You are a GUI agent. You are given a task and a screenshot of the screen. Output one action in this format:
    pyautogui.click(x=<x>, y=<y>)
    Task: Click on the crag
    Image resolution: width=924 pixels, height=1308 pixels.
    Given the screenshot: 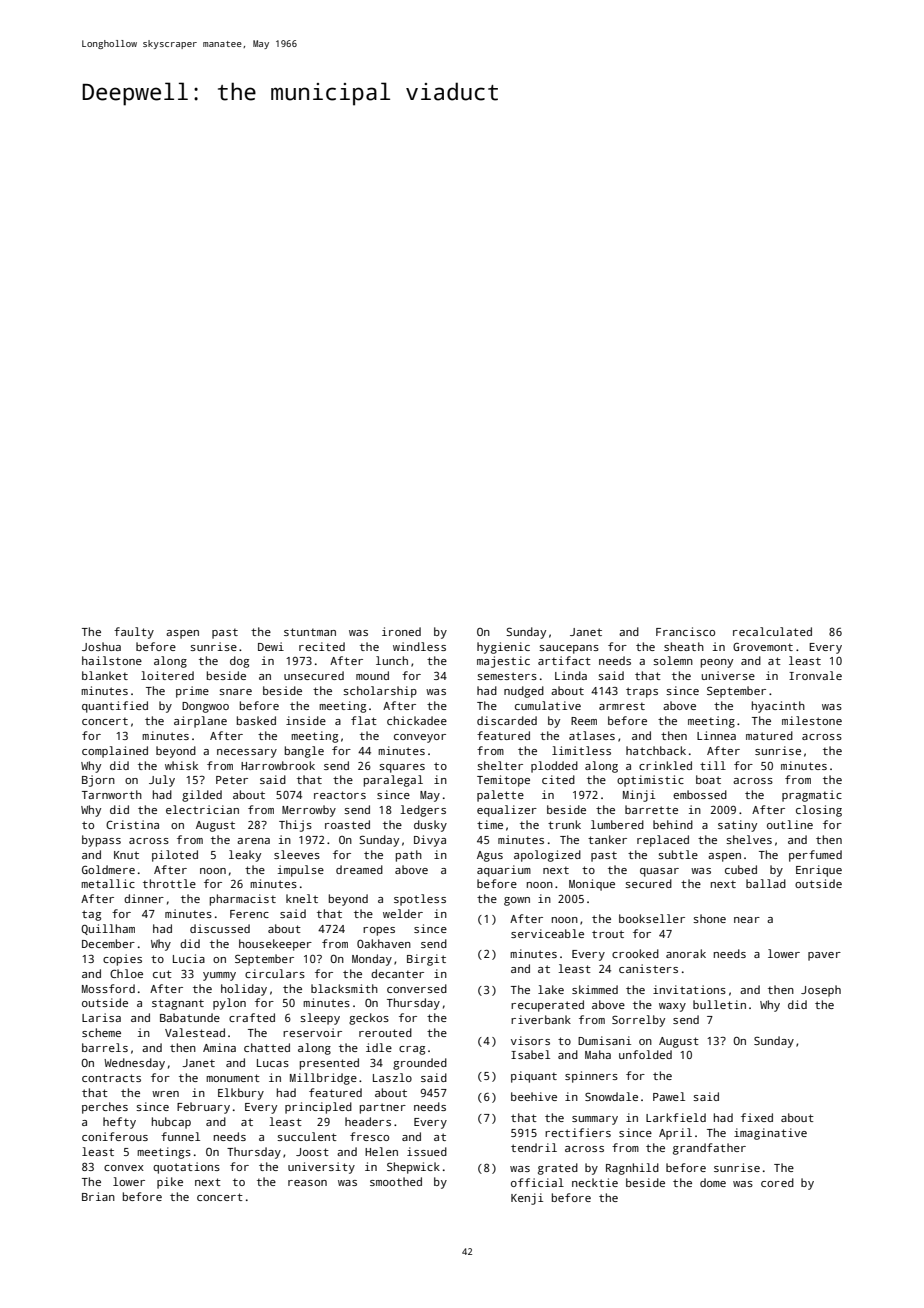 What is the action you would take?
    pyautogui.click(x=412, y=1050)
